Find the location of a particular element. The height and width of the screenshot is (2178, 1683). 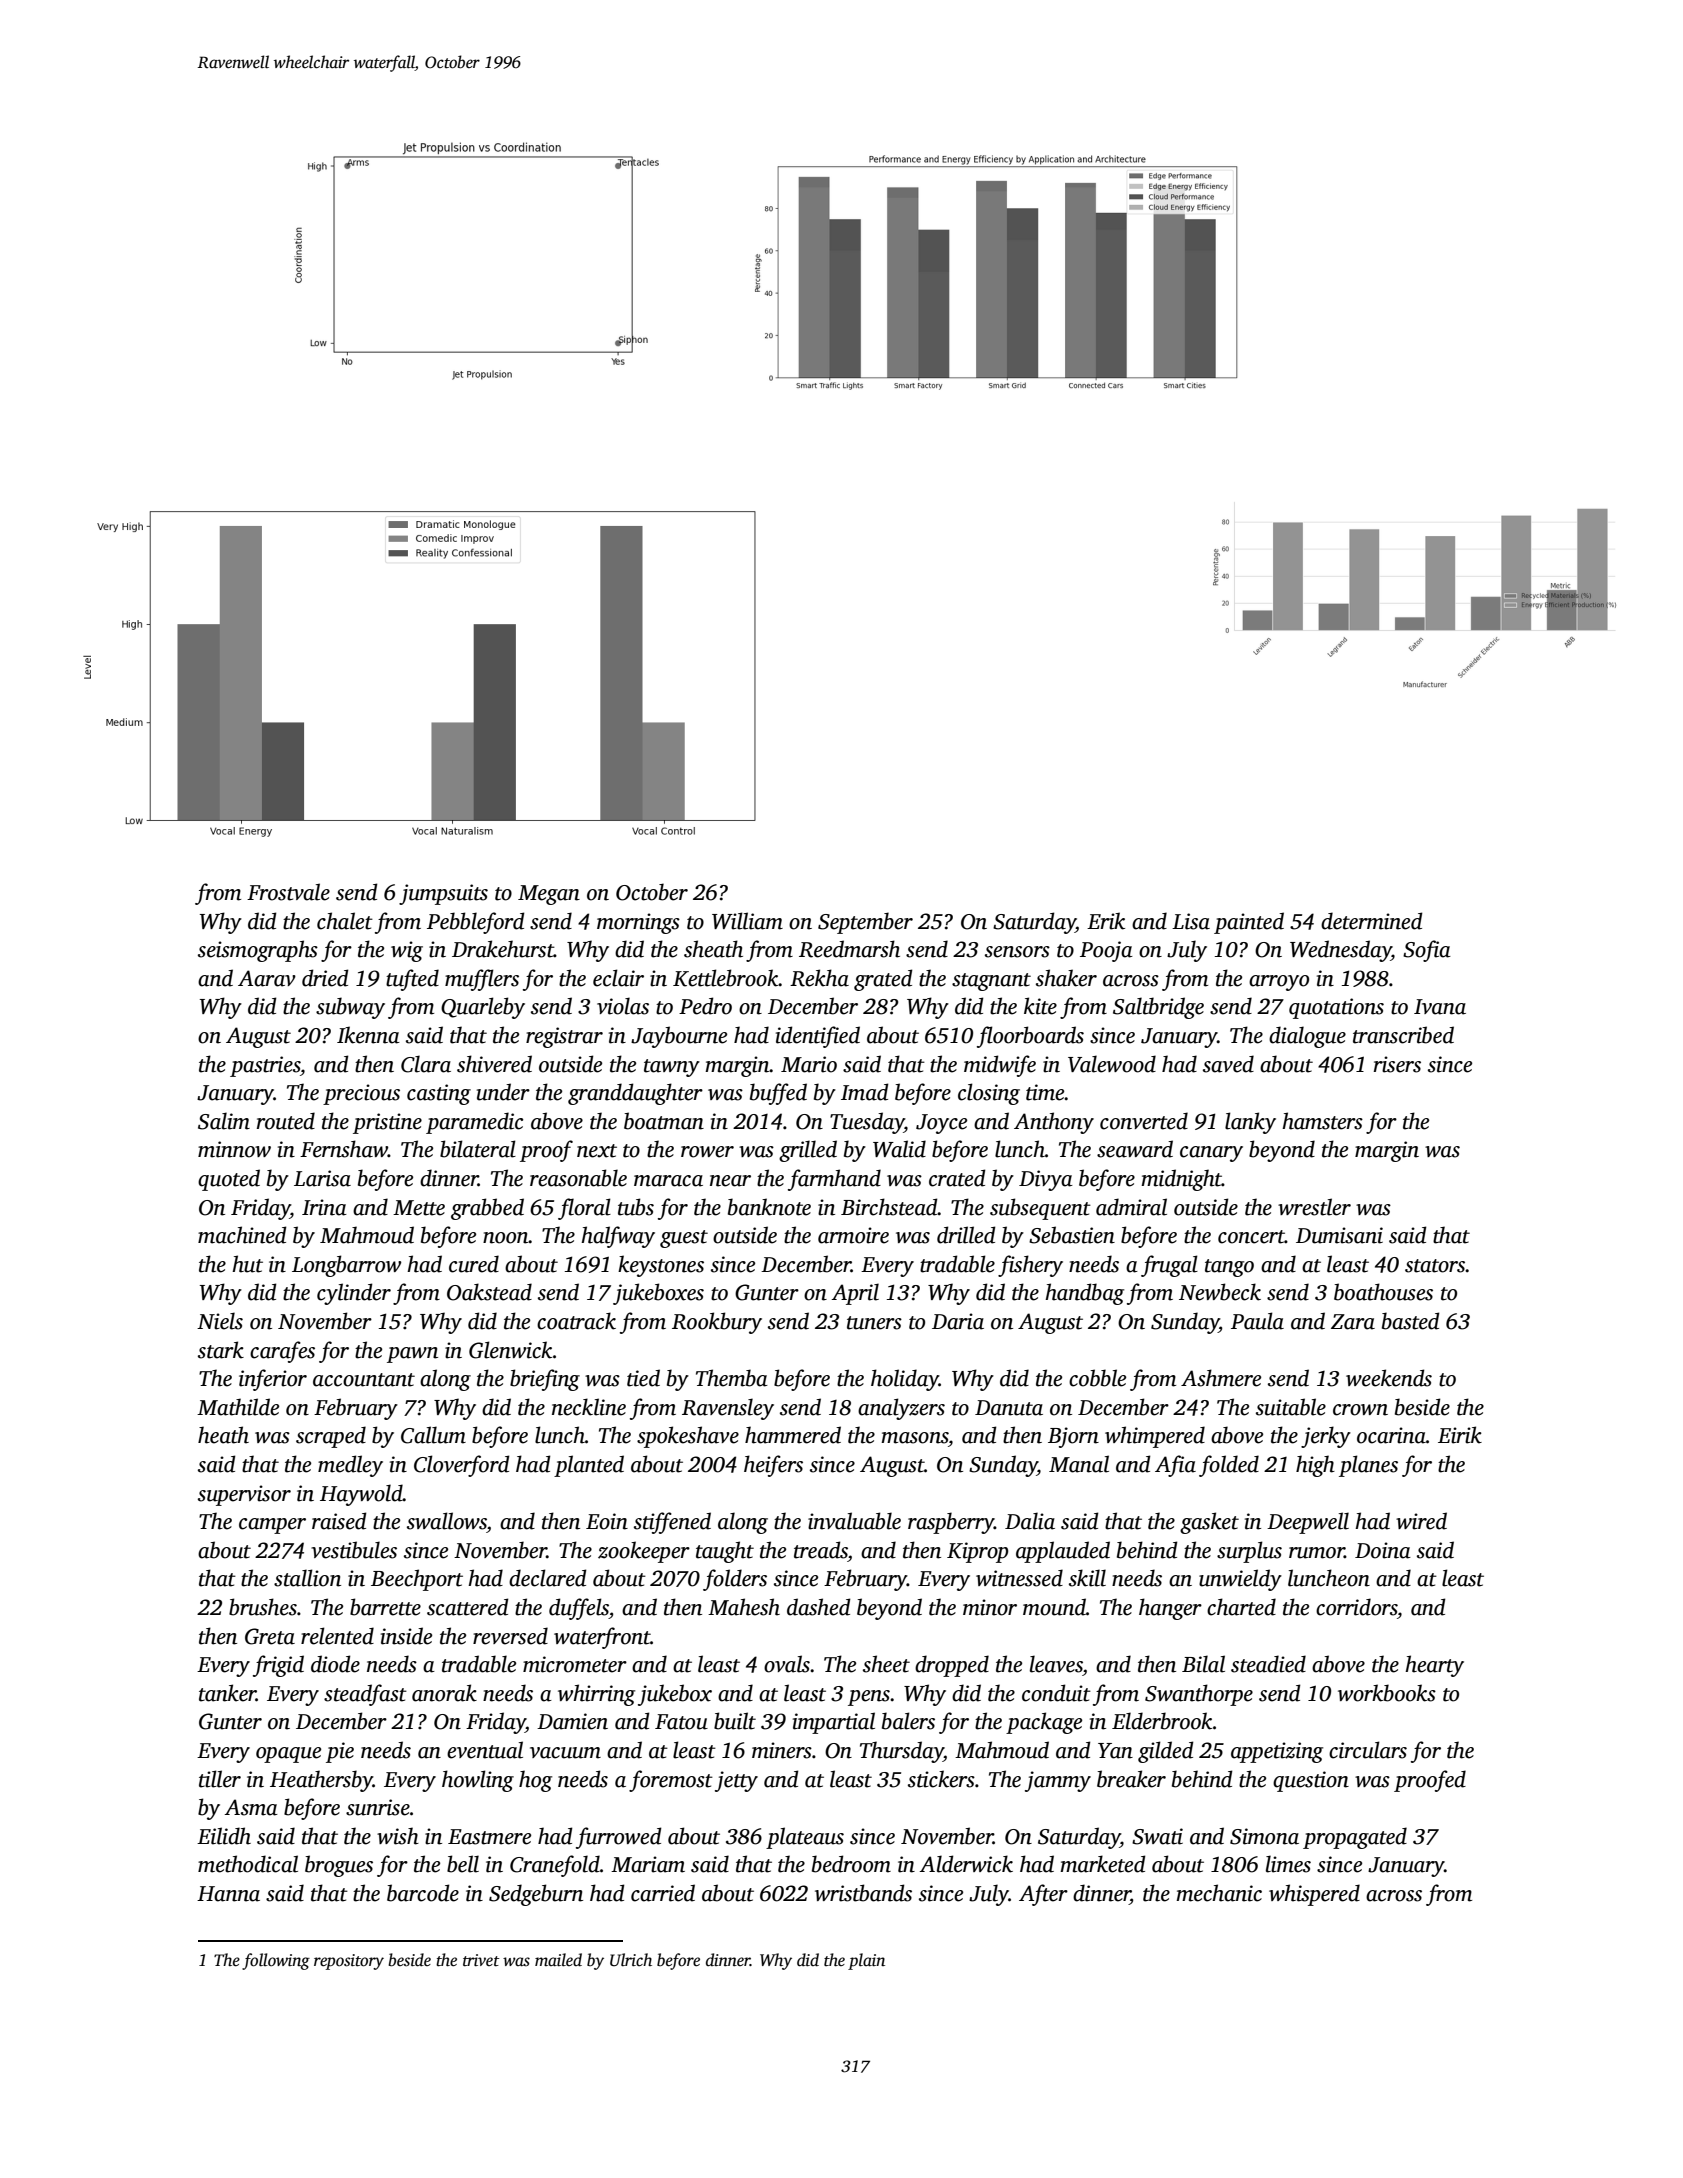

hamsters is located at coordinates (1322, 1121).
